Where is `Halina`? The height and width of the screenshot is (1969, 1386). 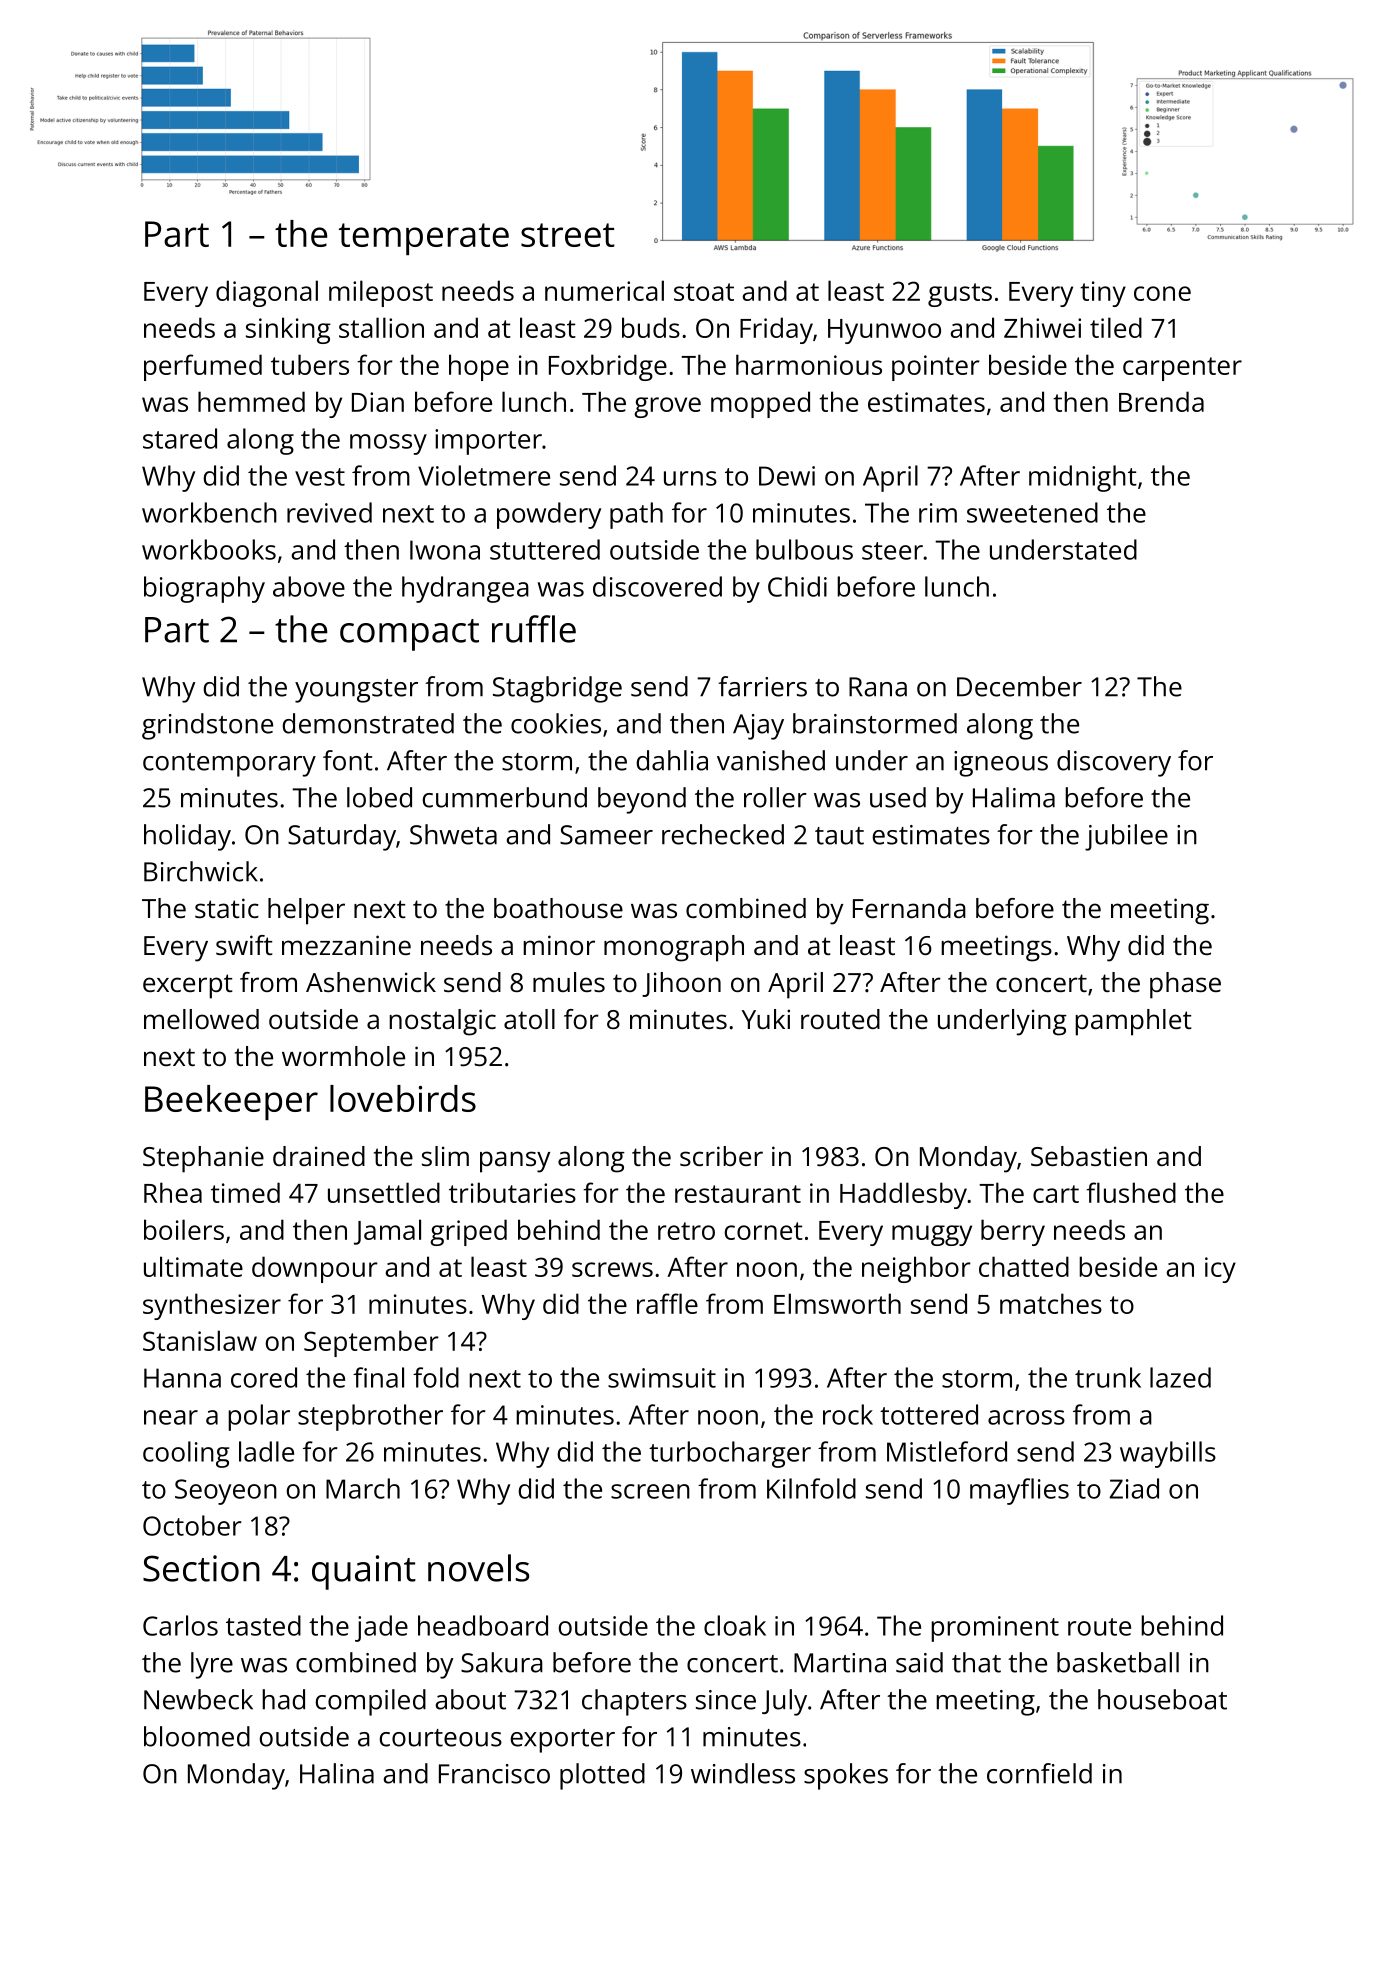
Halina is located at coordinates (337, 1773).
